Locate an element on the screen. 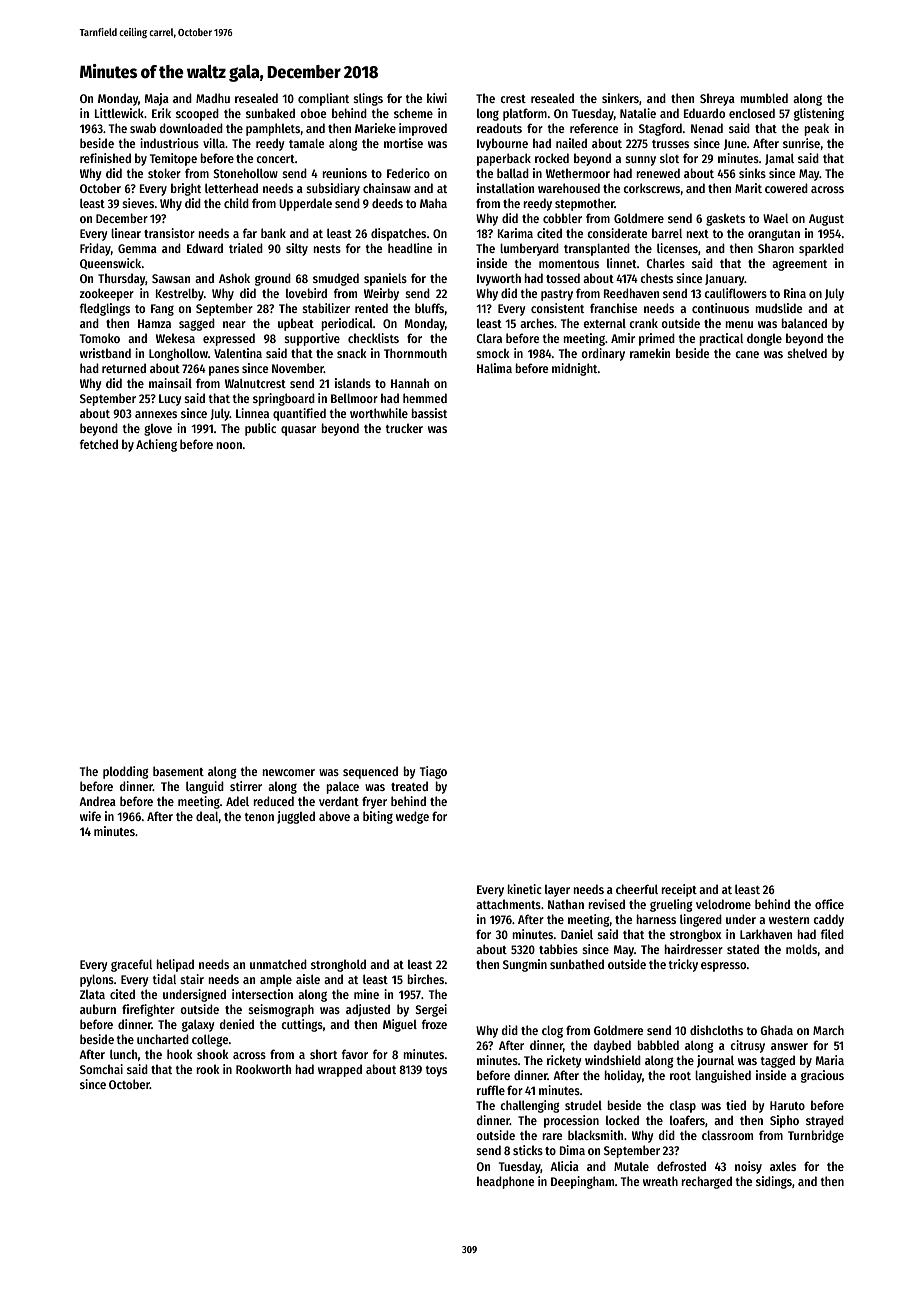 This screenshot has width=924, height=1308. Fang is located at coordinates (162, 310).
